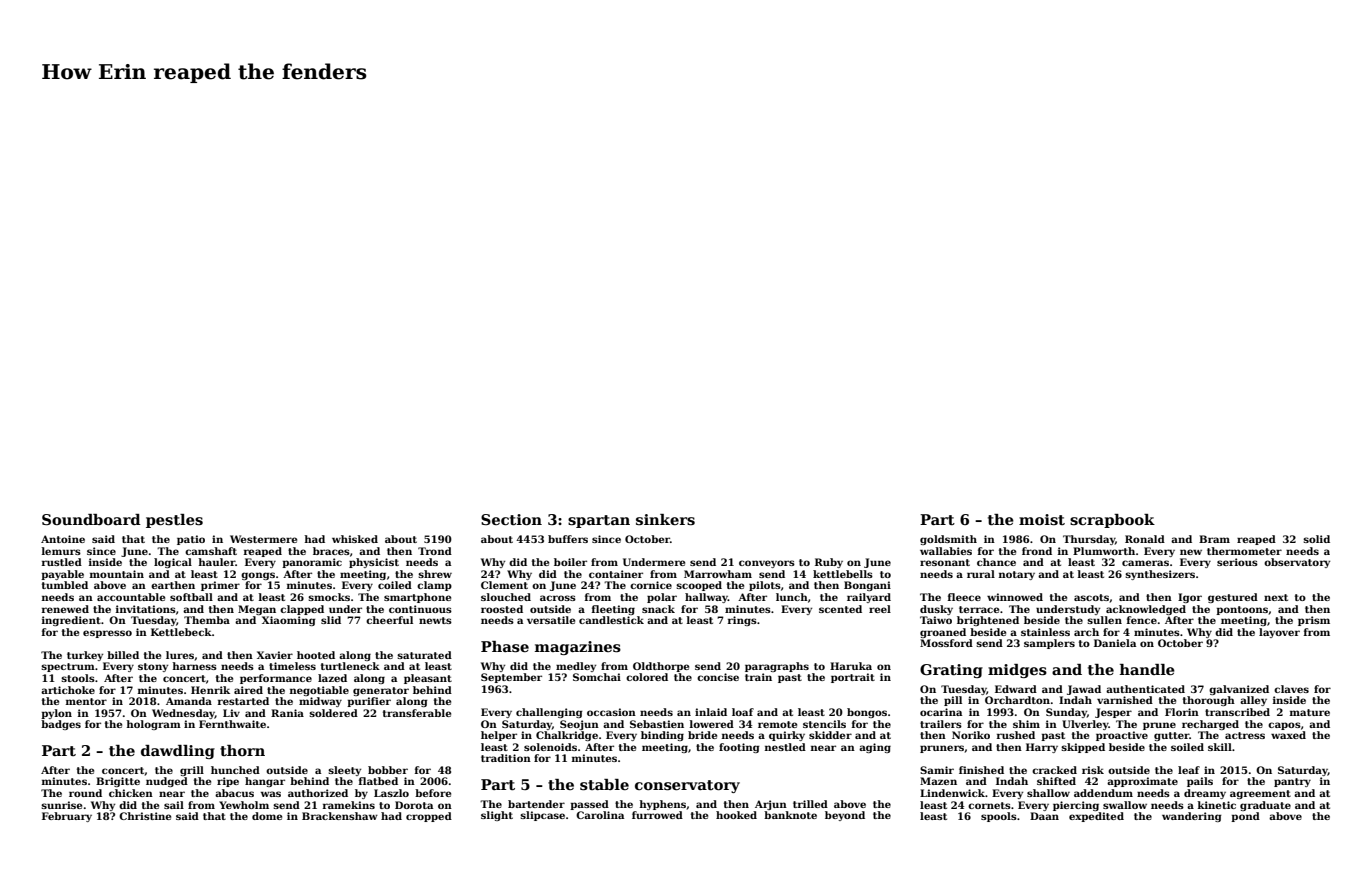  I want to click on sunrise, so click(61, 805).
